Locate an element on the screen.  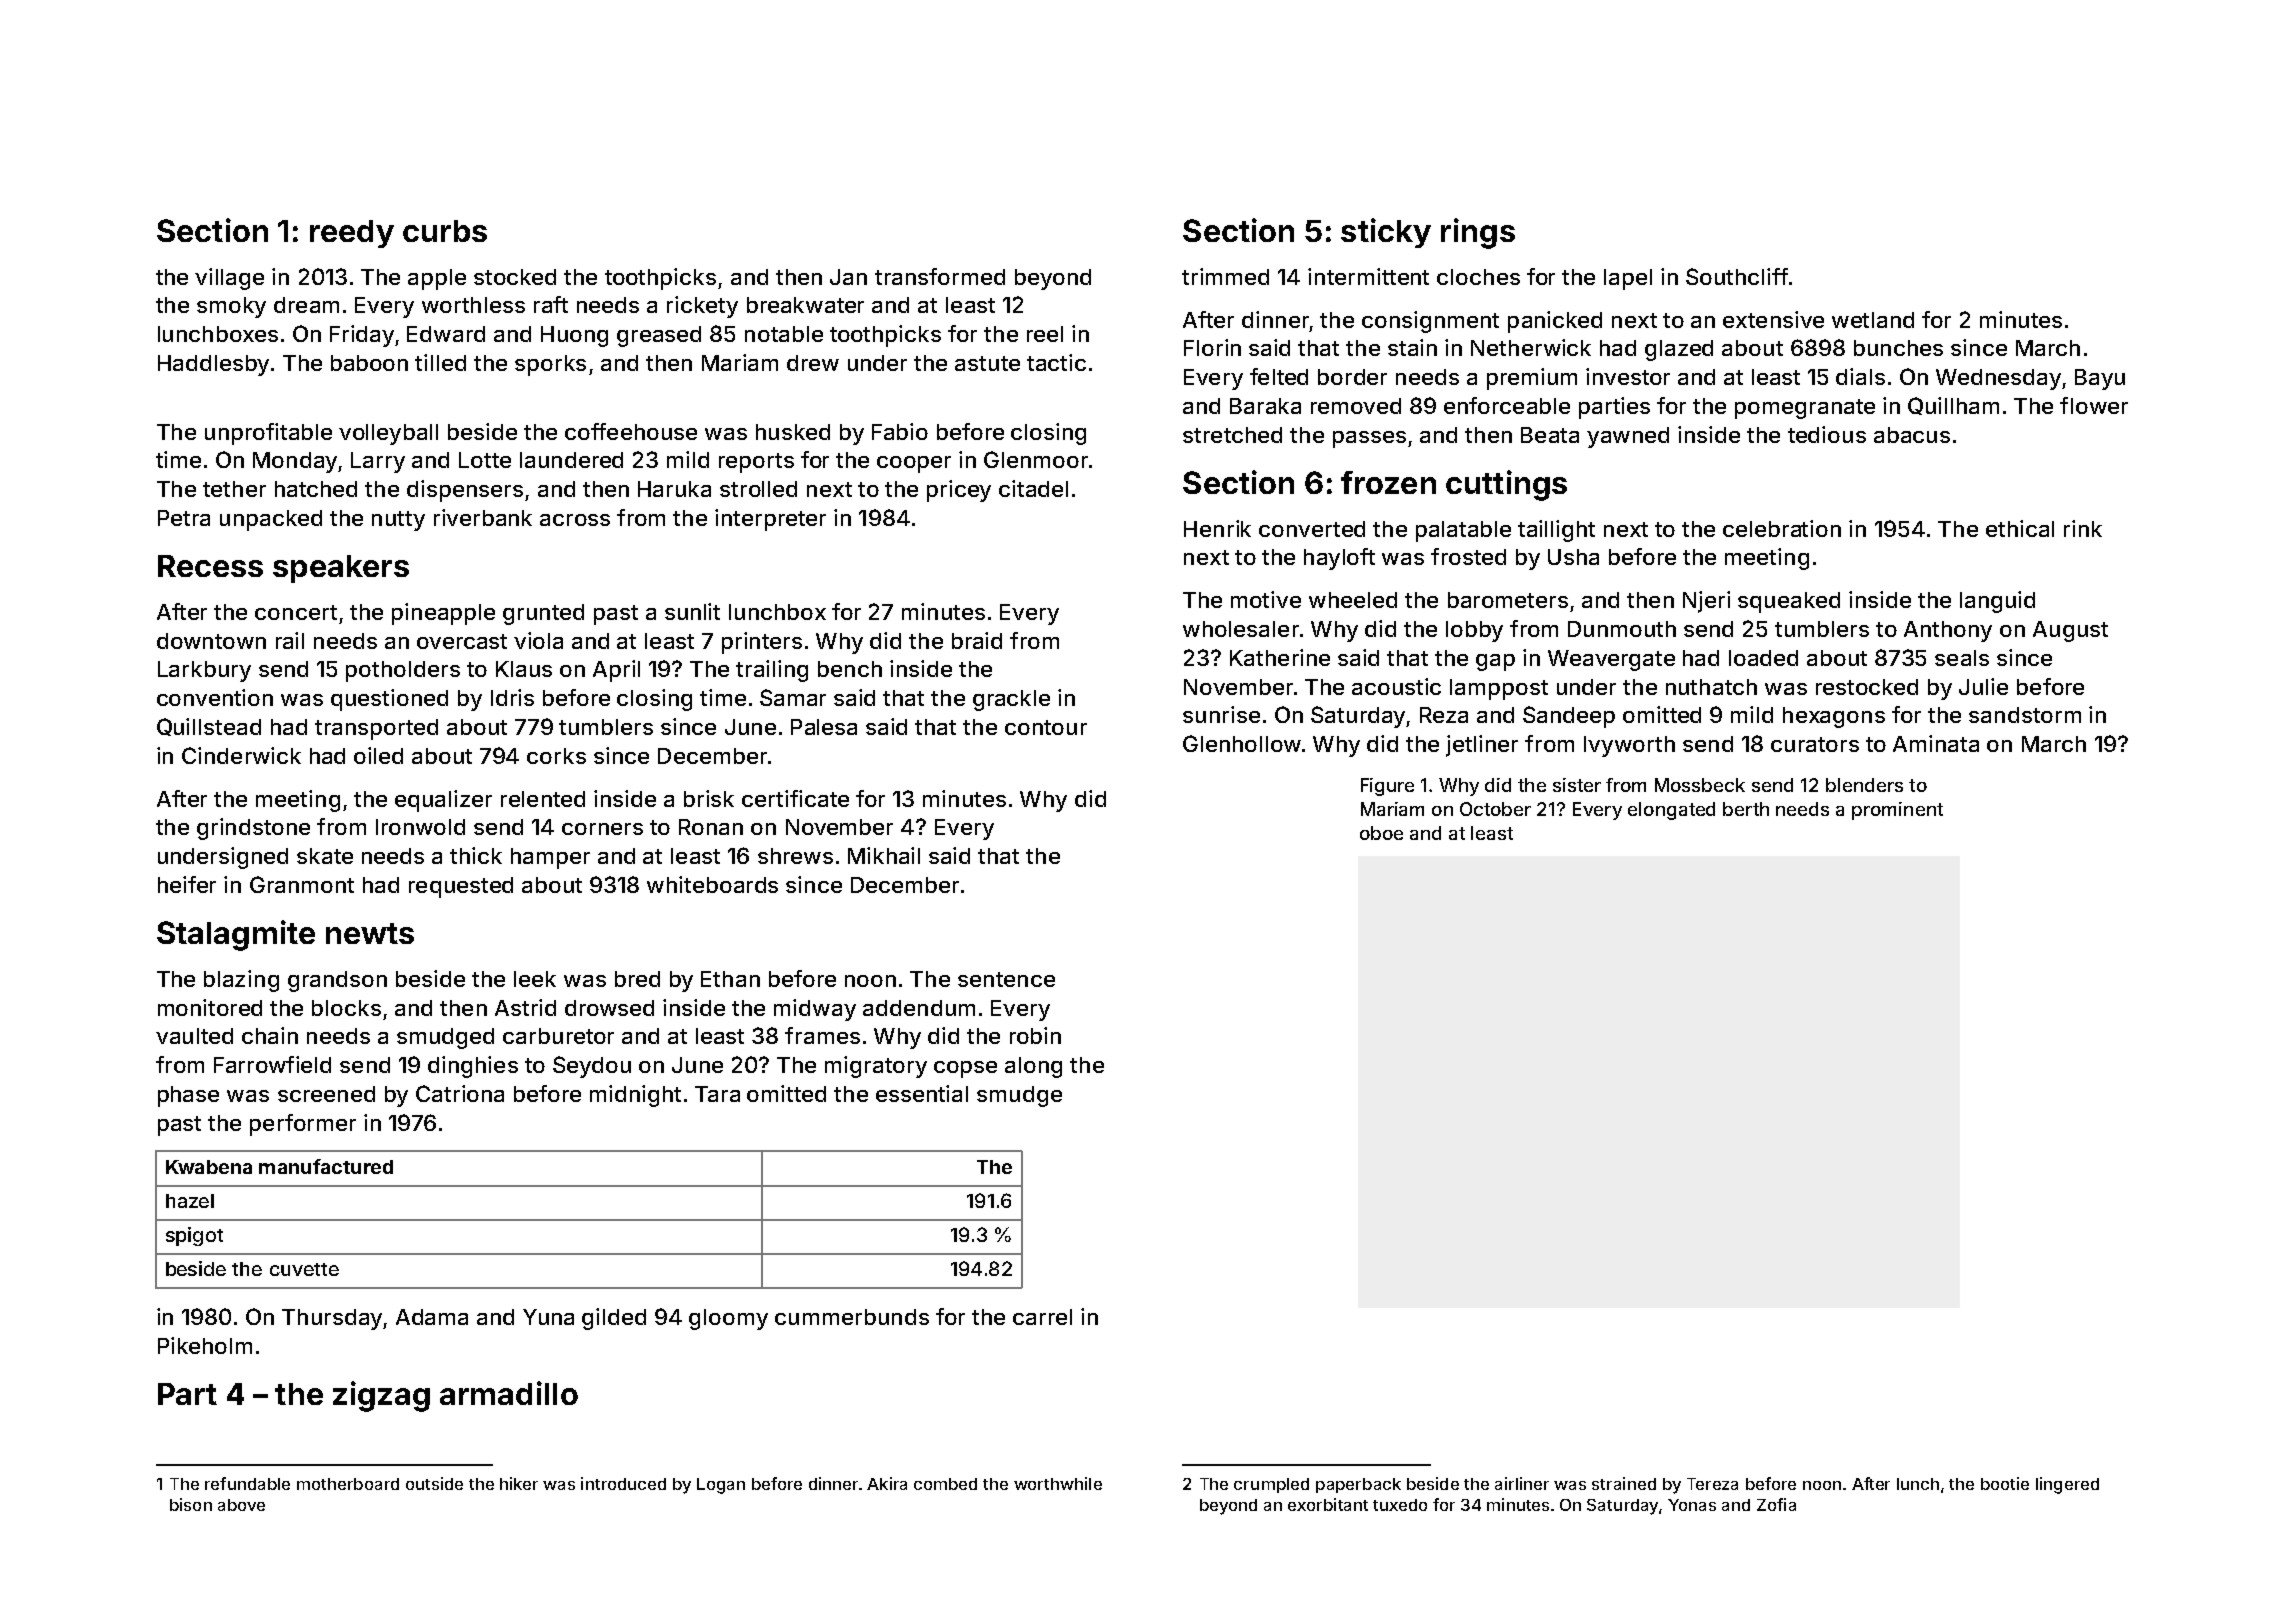
glazed is located at coordinates (1679, 350).
